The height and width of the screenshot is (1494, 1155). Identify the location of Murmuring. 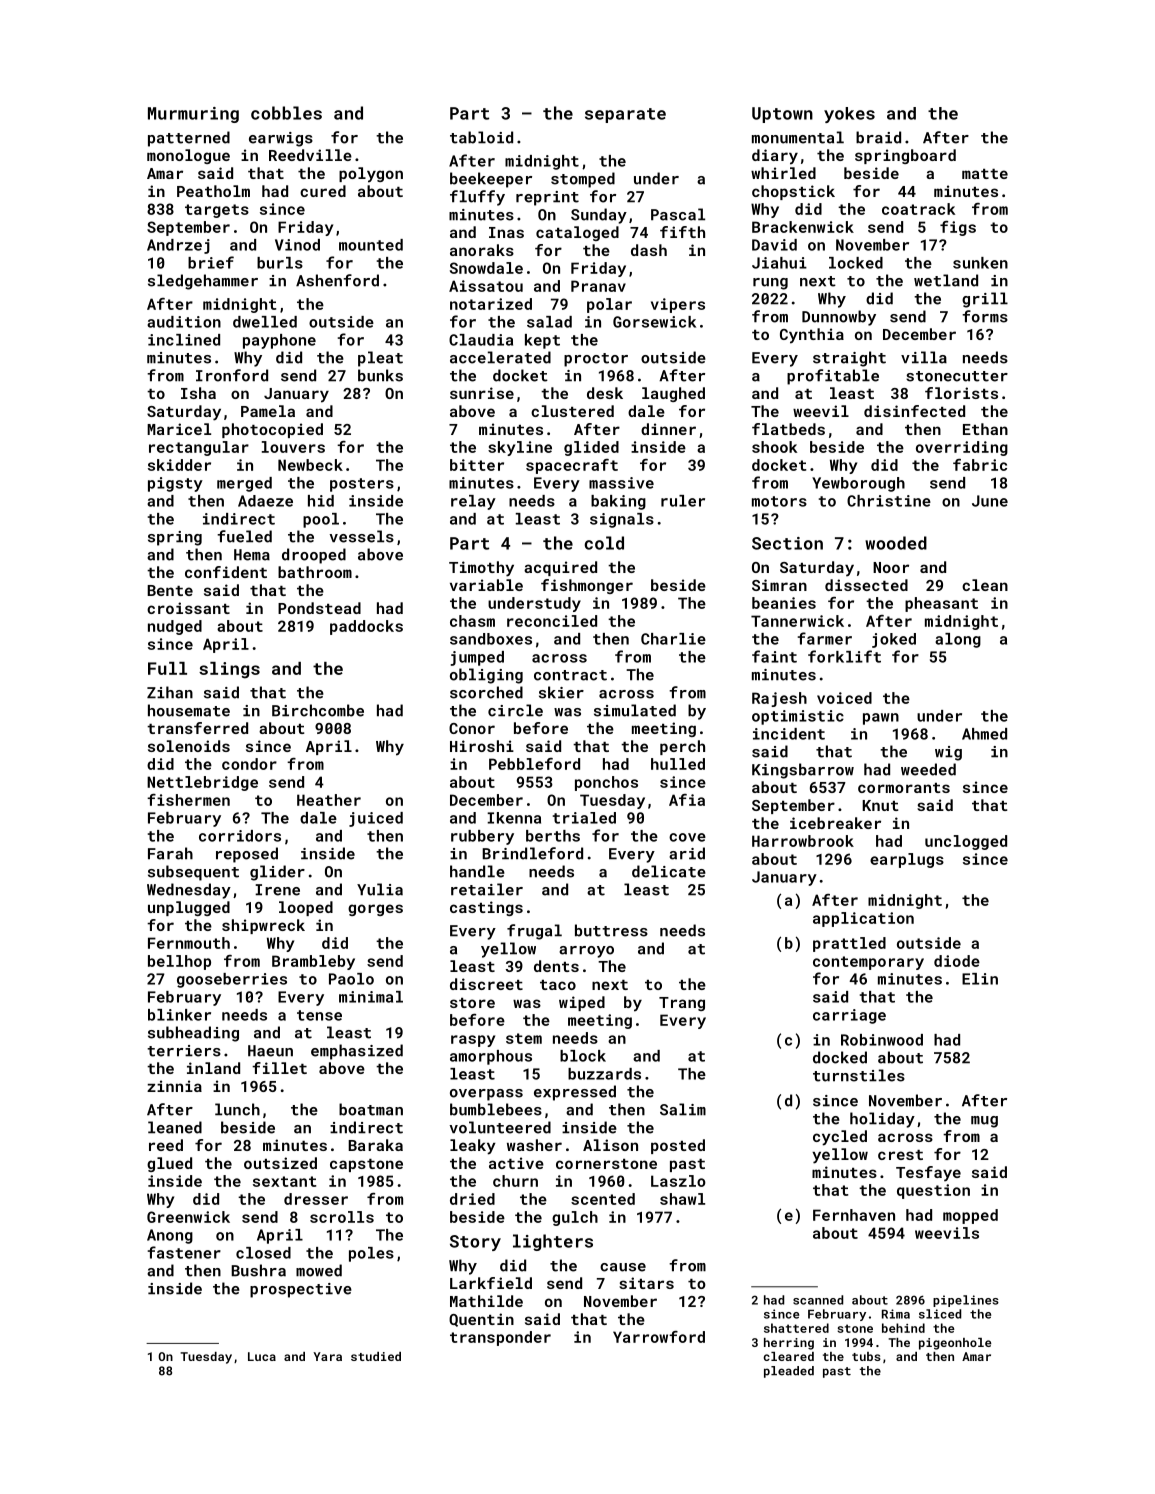
(193, 115).
